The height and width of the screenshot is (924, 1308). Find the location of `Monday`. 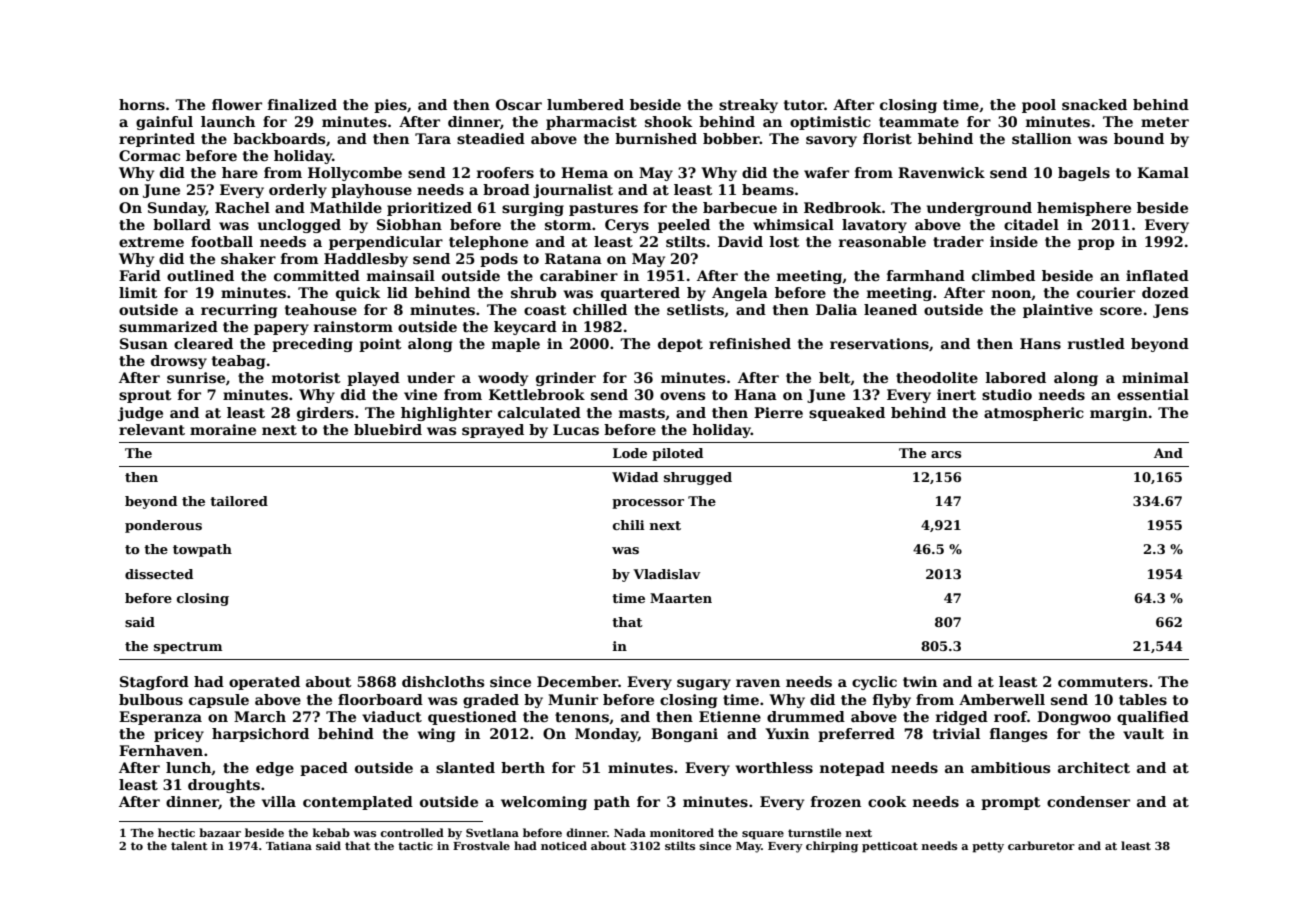

Monday is located at coordinates (606, 735).
